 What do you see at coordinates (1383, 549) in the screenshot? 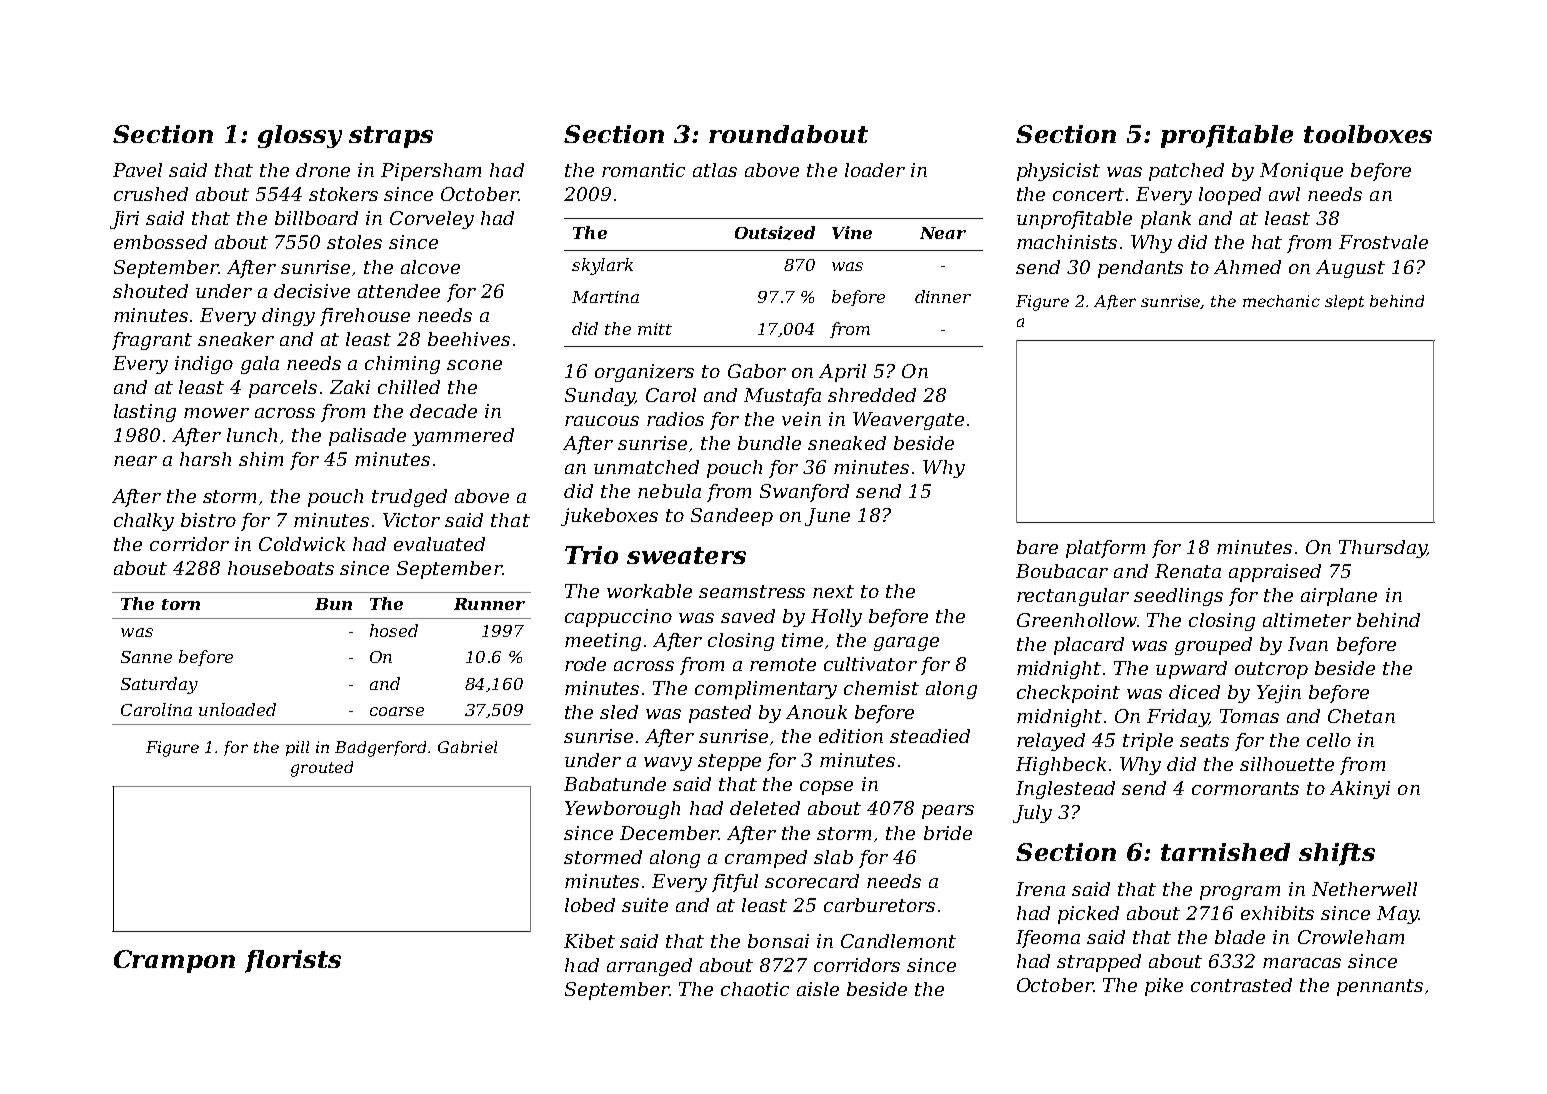
I see `Thursday` at bounding box center [1383, 549].
